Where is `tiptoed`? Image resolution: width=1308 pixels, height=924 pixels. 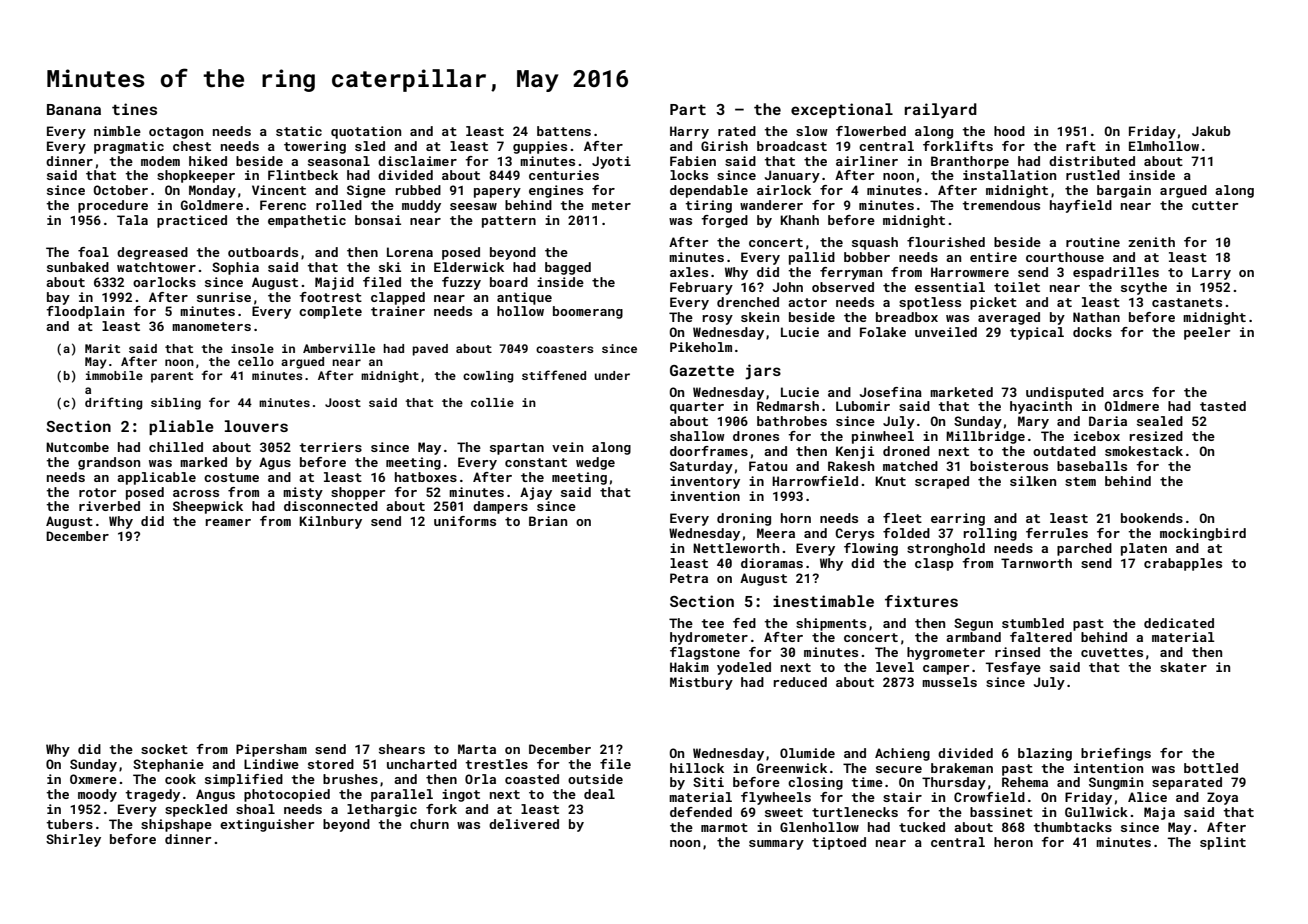
tiptoed is located at coordinates (839, 843).
